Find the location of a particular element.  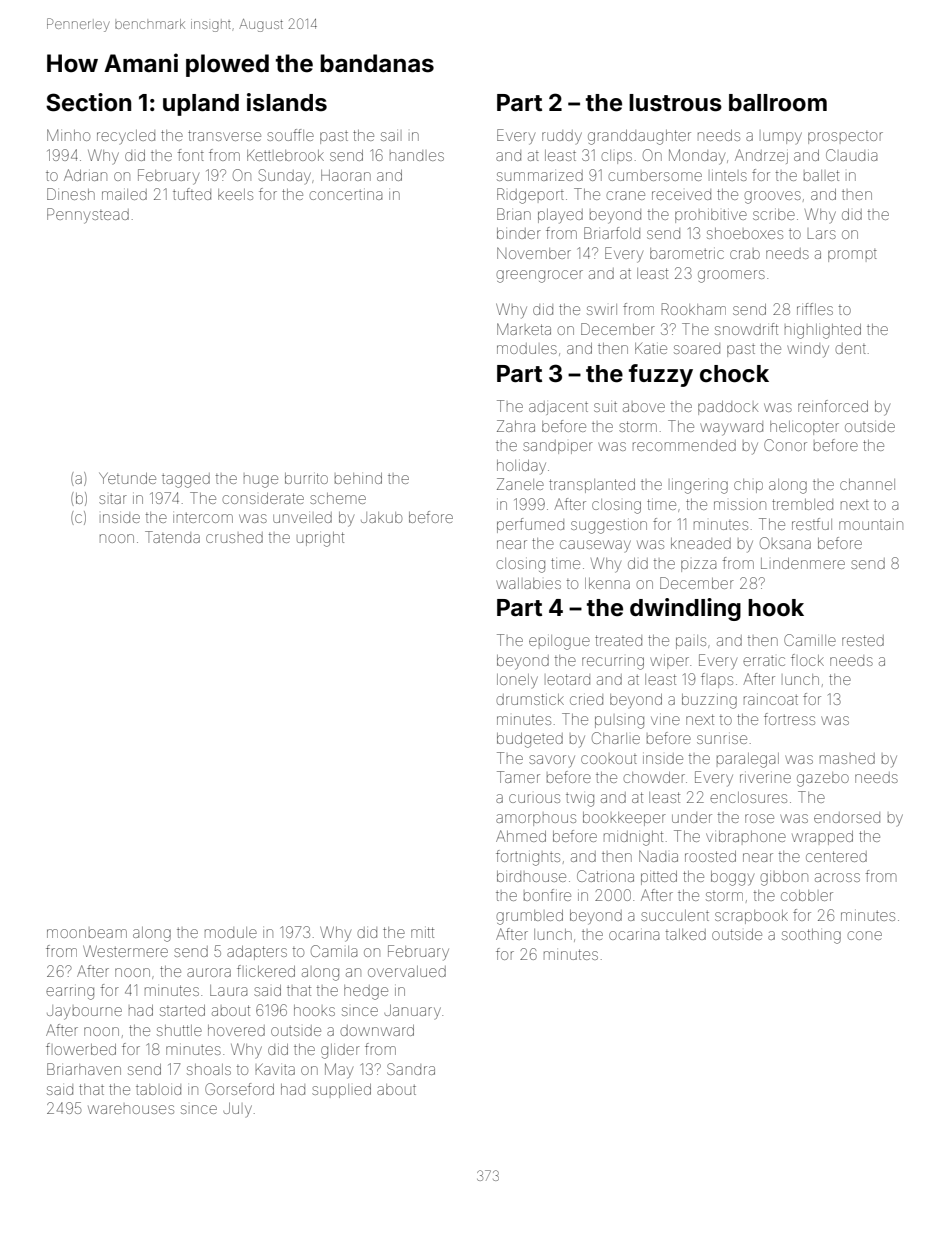

supplied is located at coordinates (341, 1091).
